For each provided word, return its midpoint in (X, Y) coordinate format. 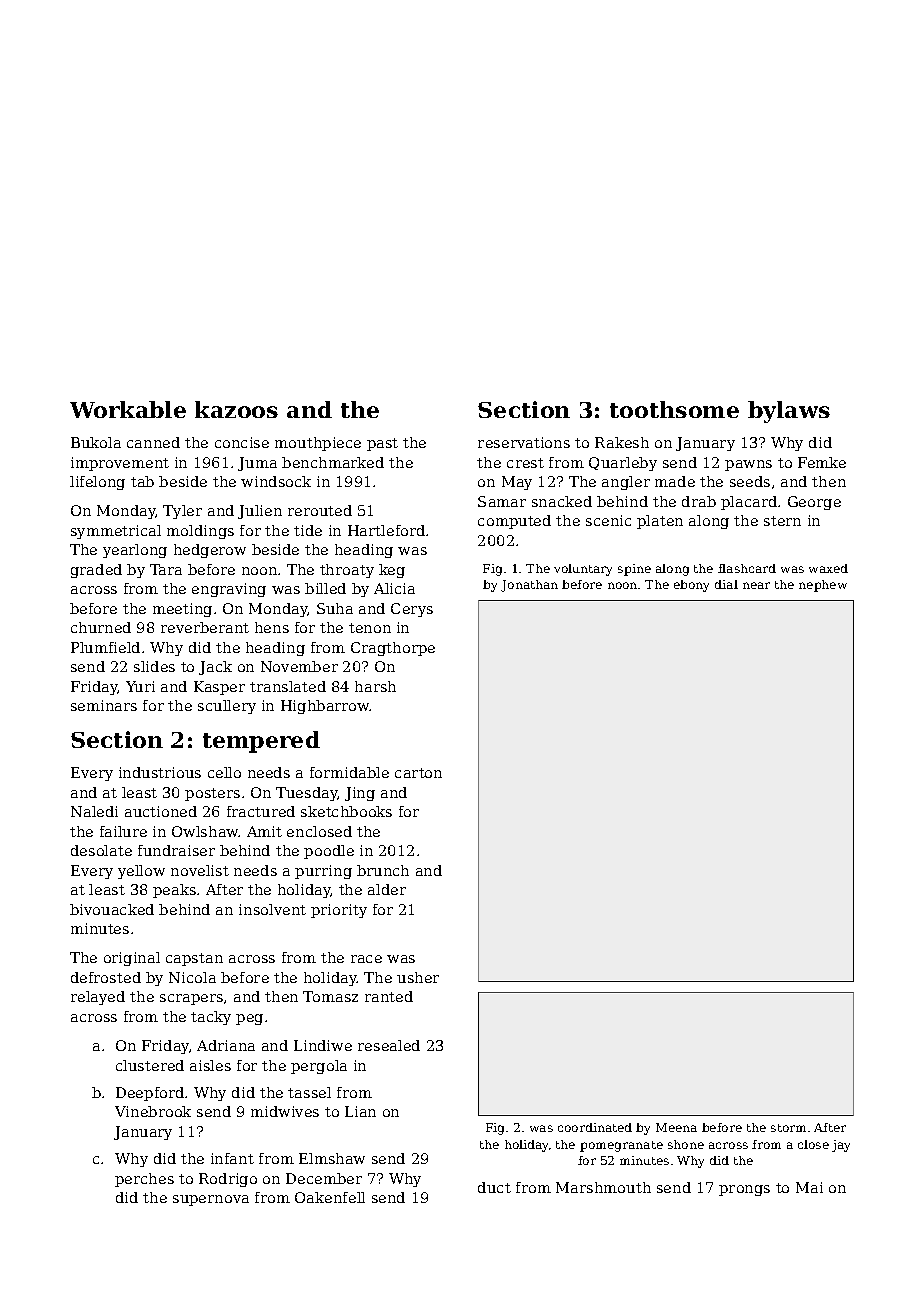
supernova (211, 1200)
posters (212, 794)
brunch (383, 870)
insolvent (272, 909)
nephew (823, 586)
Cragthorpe (393, 649)
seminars (104, 705)
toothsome (674, 409)
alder (387, 889)
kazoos (236, 409)
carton (418, 773)
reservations (524, 442)
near (756, 585)
